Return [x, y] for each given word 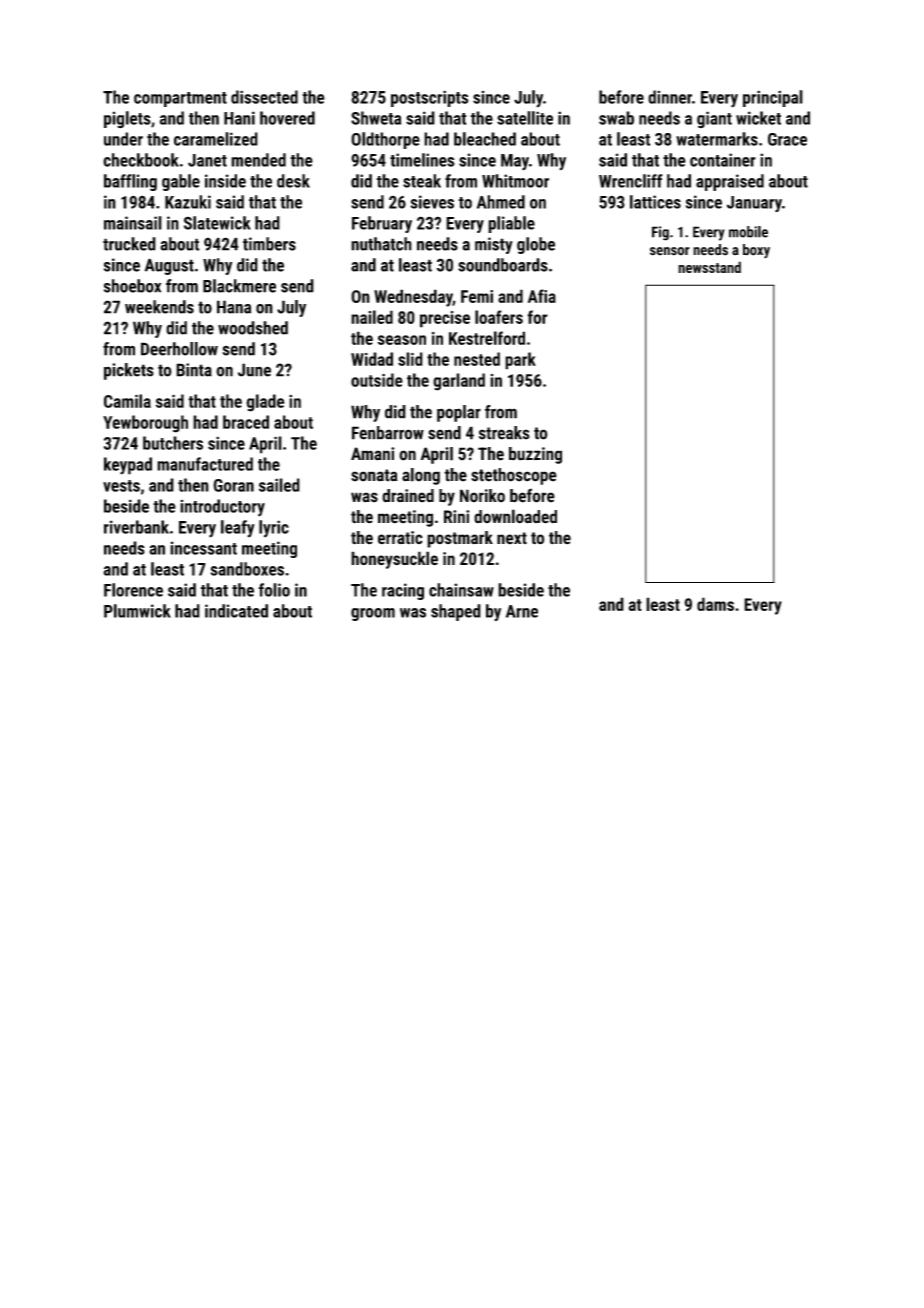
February [382, 224]
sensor [670, 251]
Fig [660, 233]
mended [258, 160]
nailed [372, 317]
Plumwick [137, 611]
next [512, 538]
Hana [234, 307]
